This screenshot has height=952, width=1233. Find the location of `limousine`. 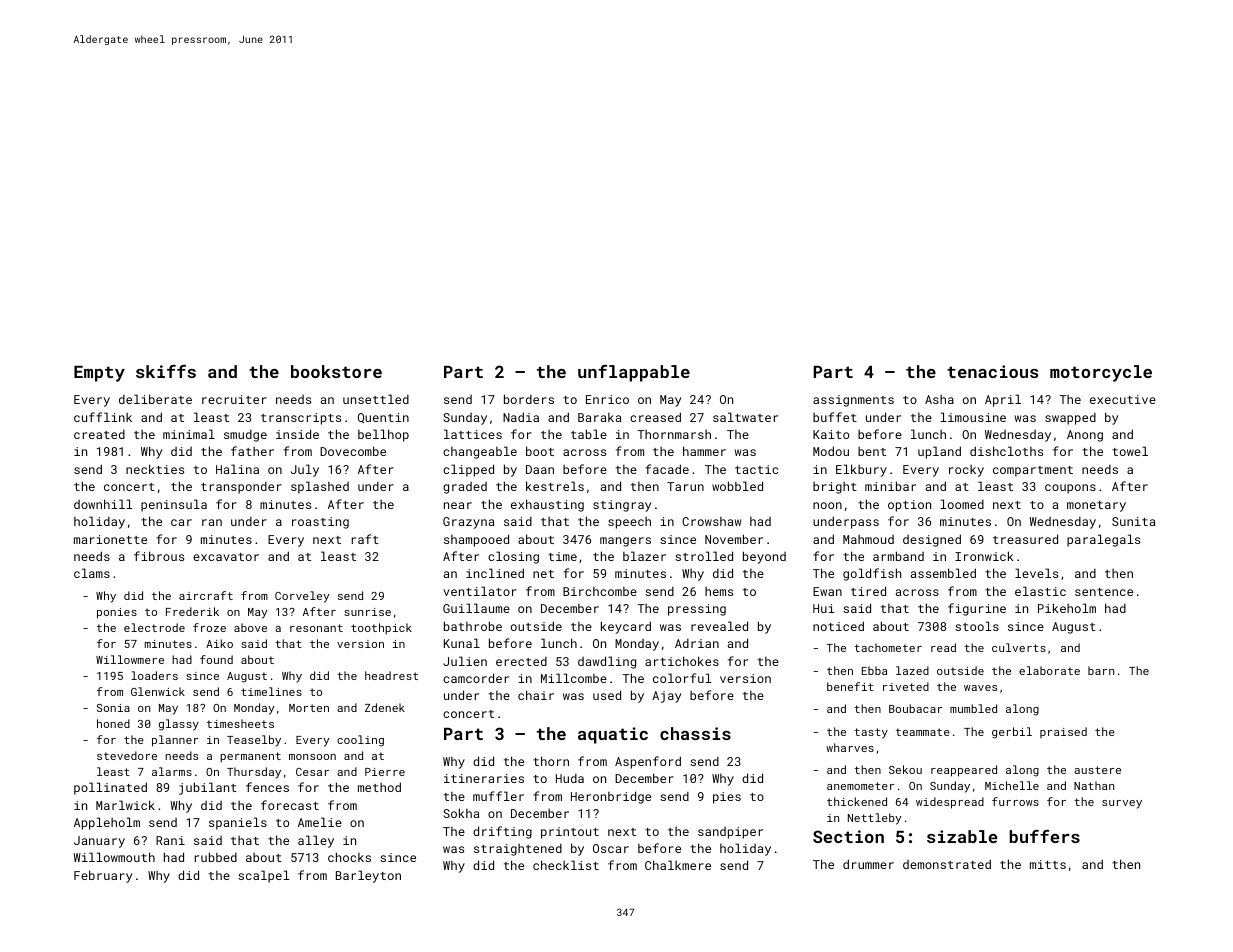

limousine is located at coordinates (973, 417).
